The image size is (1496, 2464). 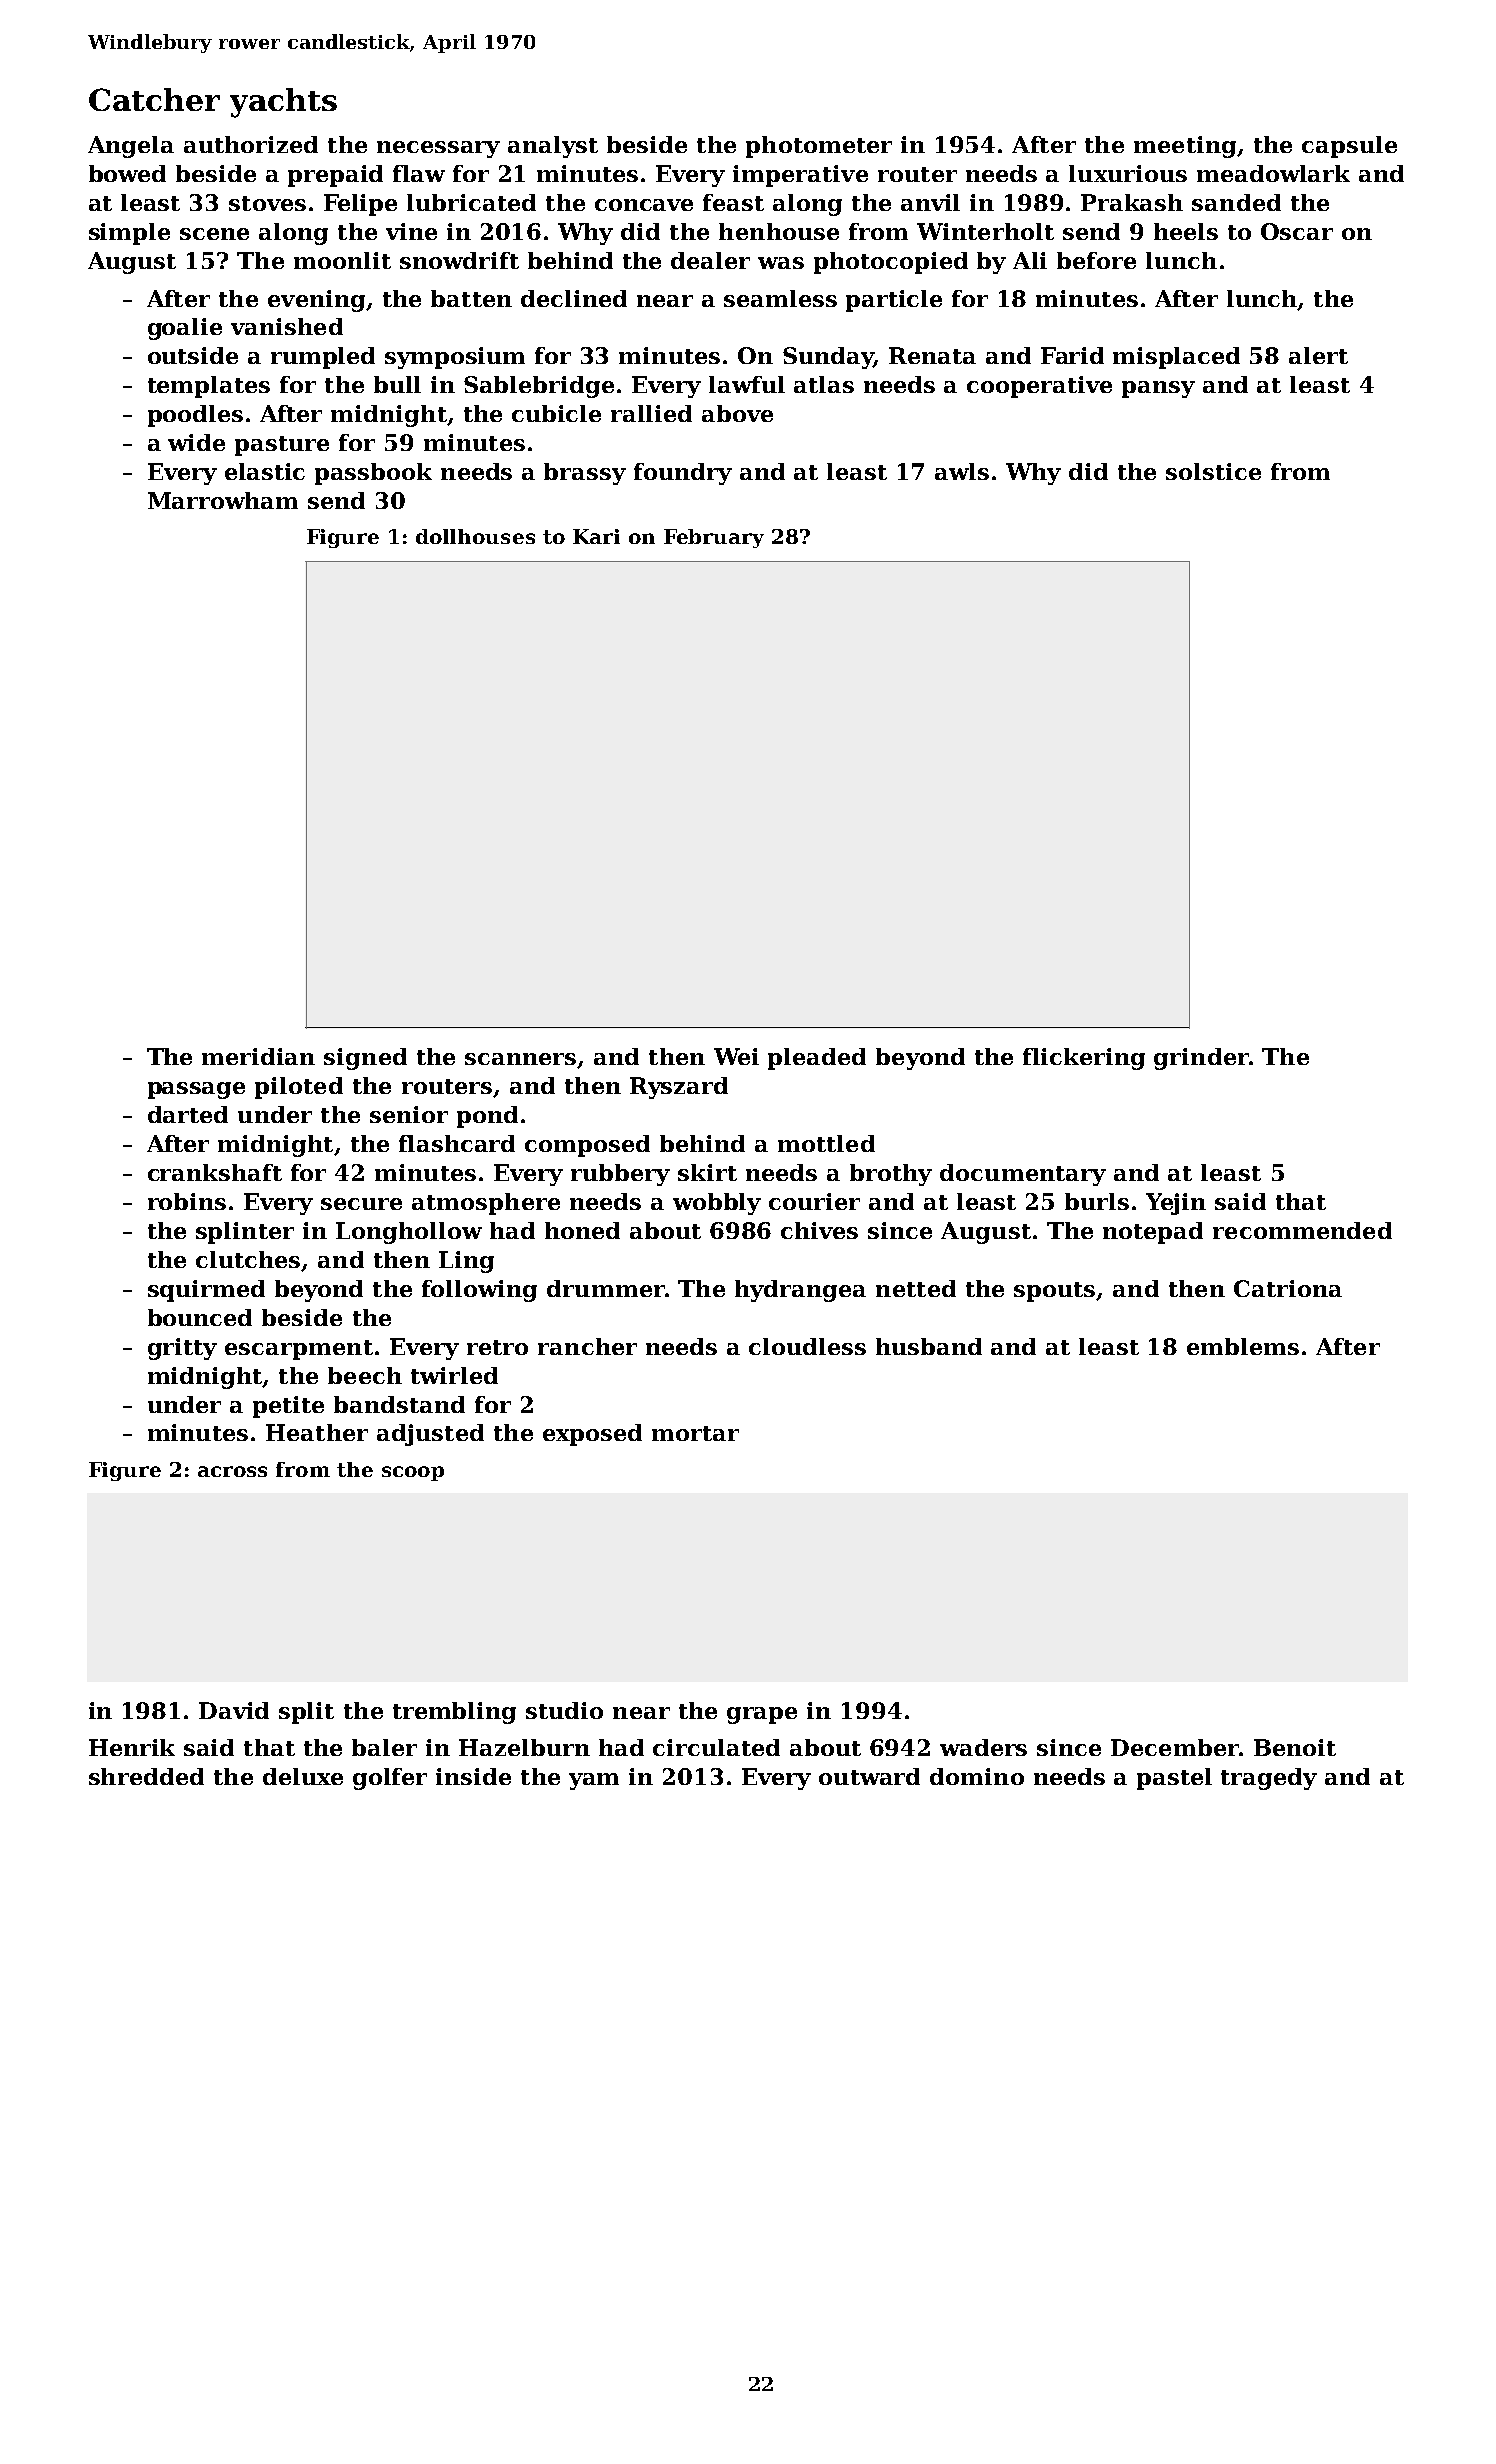 What do you see at coordinates (817, 1059) in the screenshot?
I see `pleaded` at bounding box center [817, 1059].
